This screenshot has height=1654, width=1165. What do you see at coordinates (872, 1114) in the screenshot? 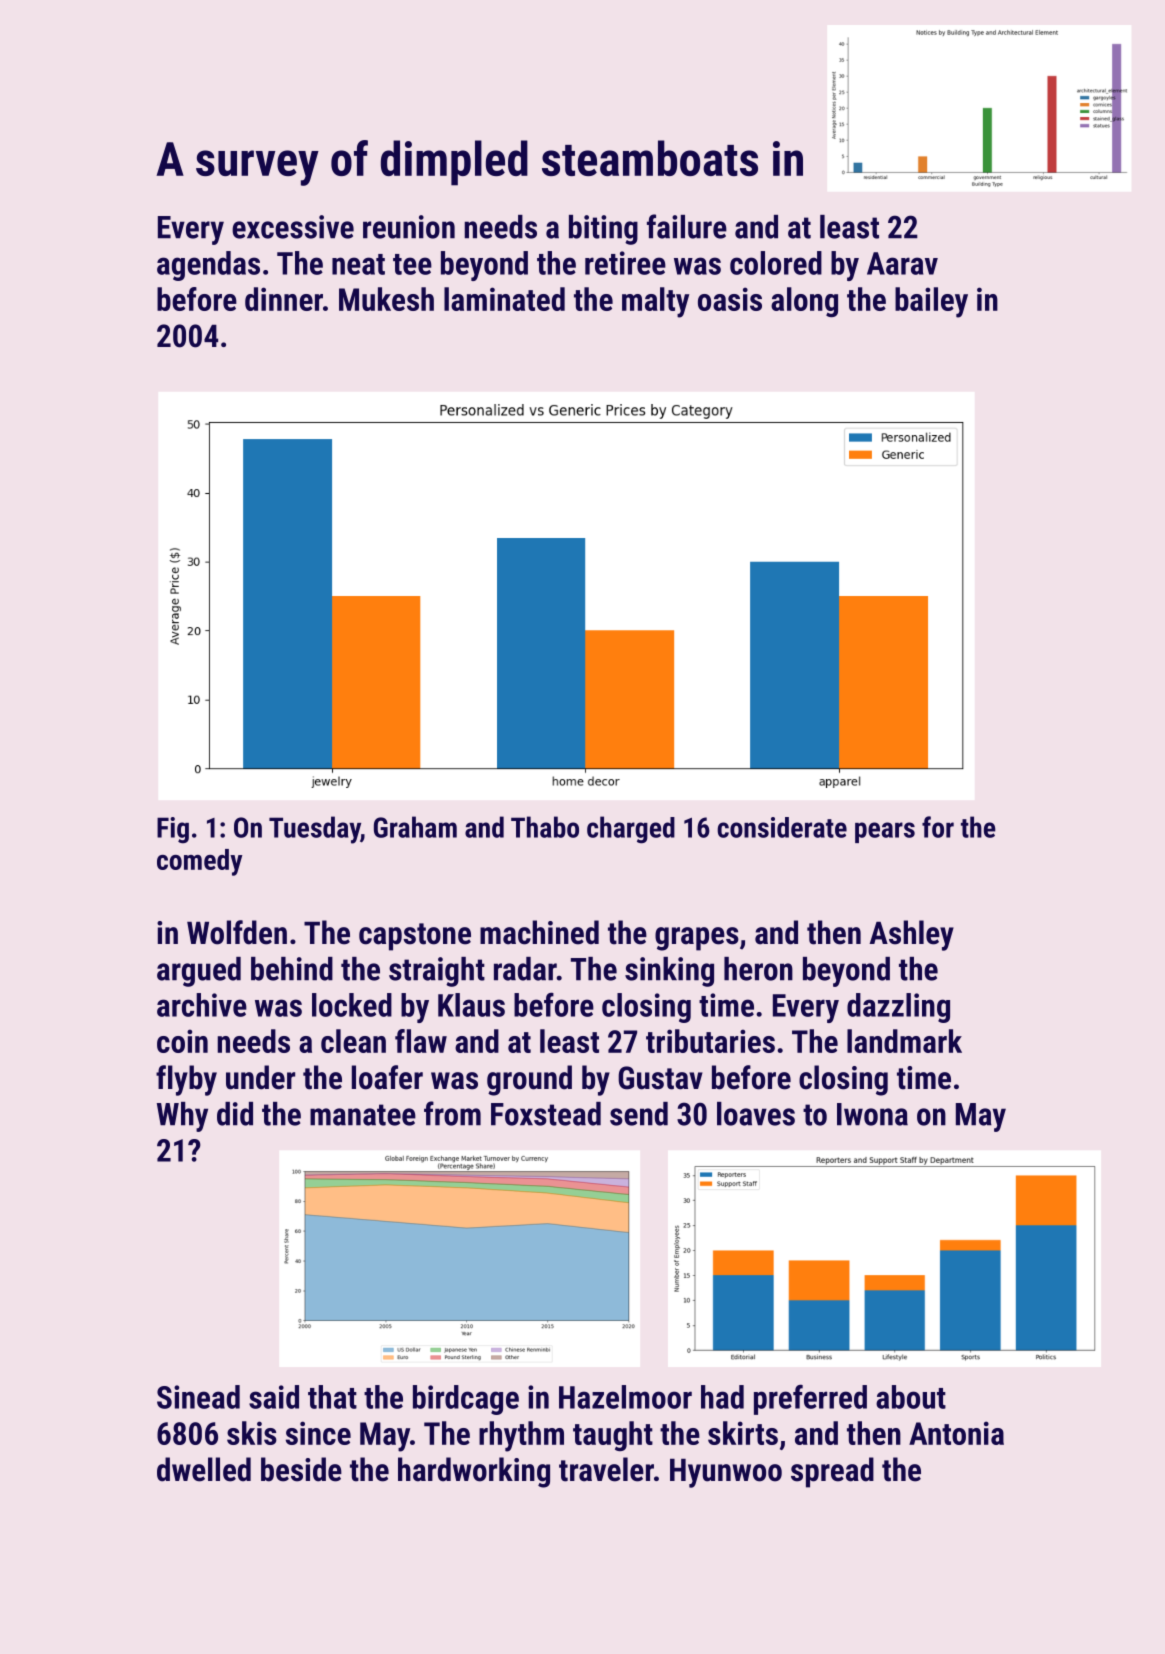
I see `Iwona` at bounding box center [872, 1114].
